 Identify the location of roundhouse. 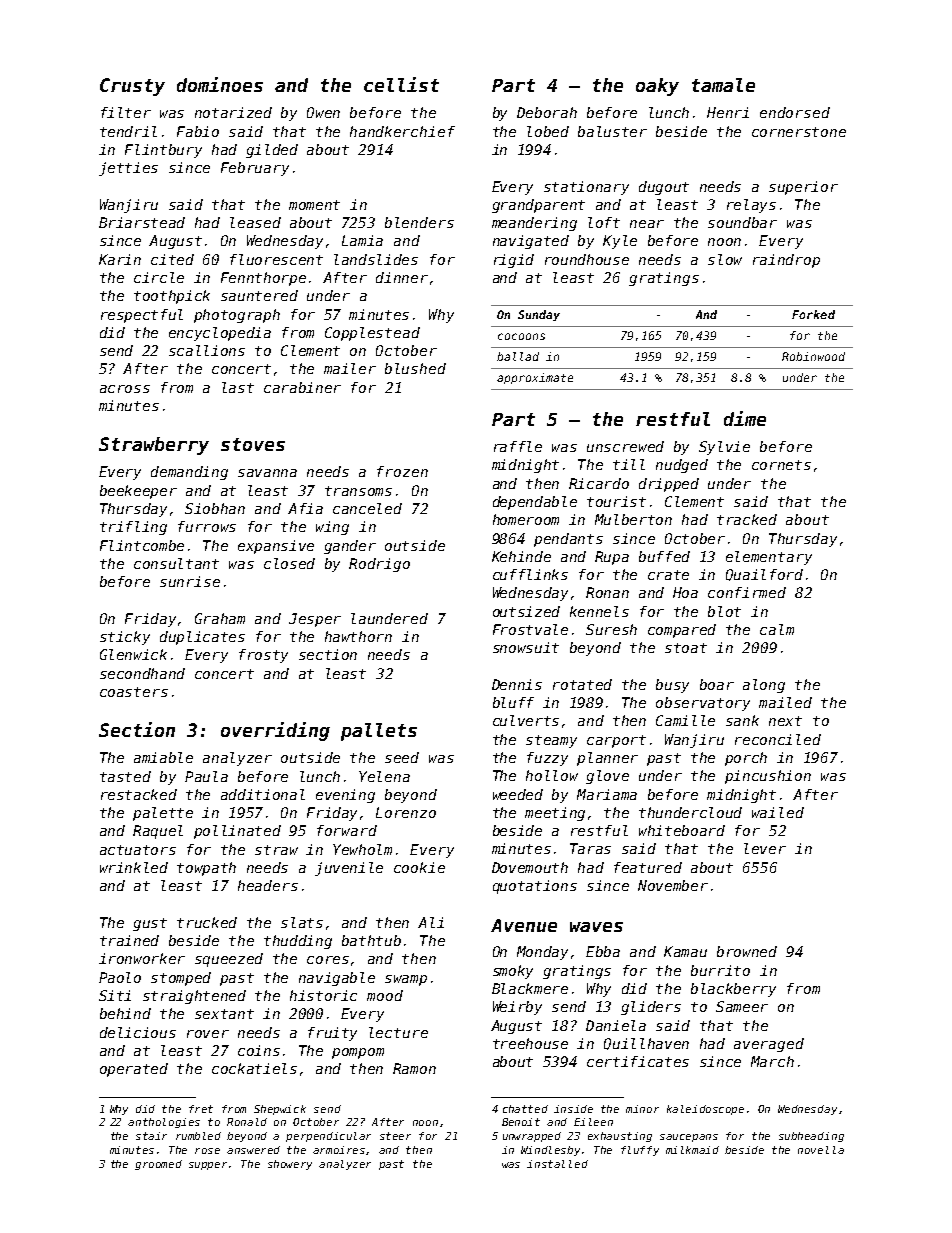
(587, 259).
